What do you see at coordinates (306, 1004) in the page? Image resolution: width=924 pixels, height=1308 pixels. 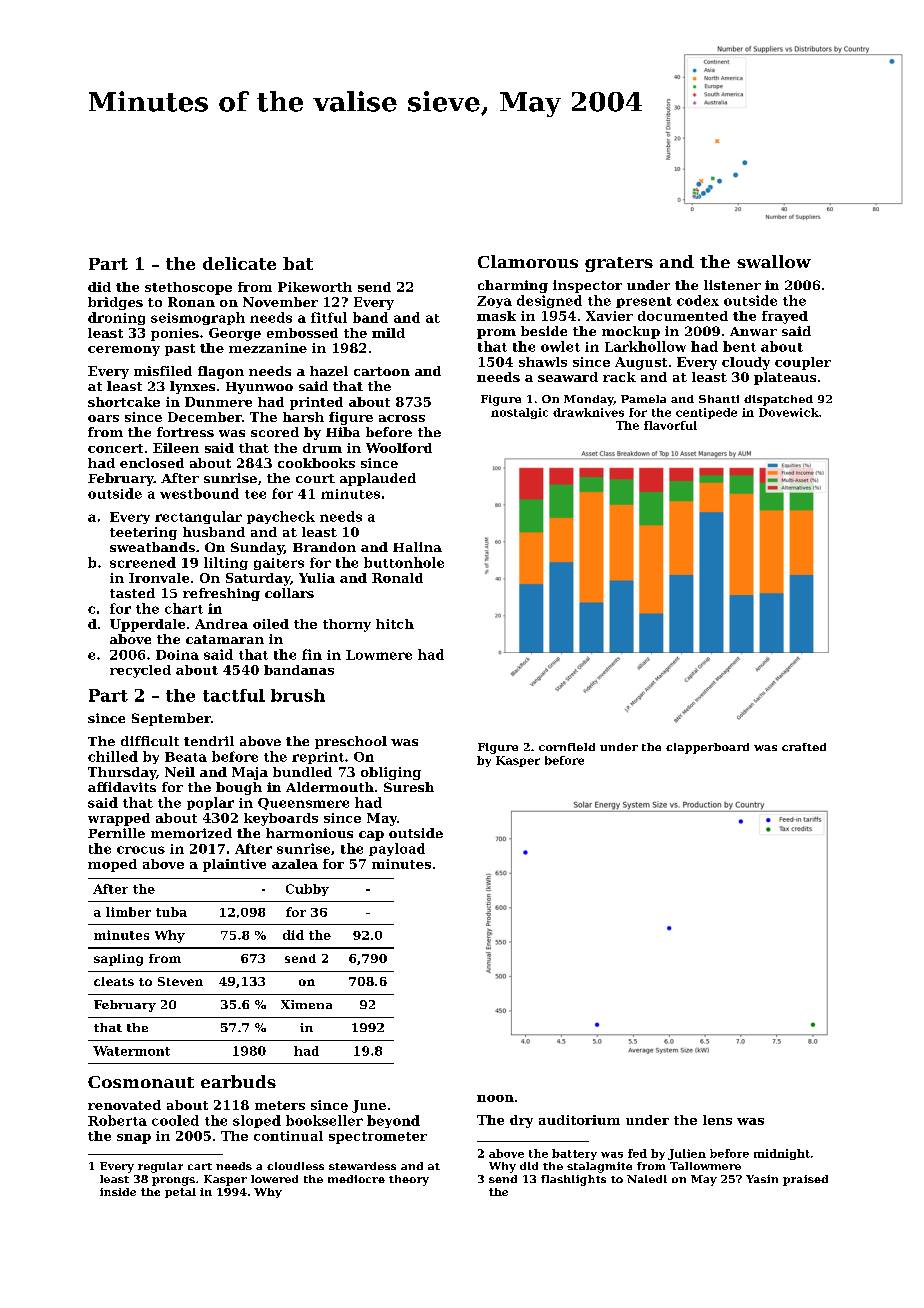 I see `Ximena` at bounding box center [306, 1004].
